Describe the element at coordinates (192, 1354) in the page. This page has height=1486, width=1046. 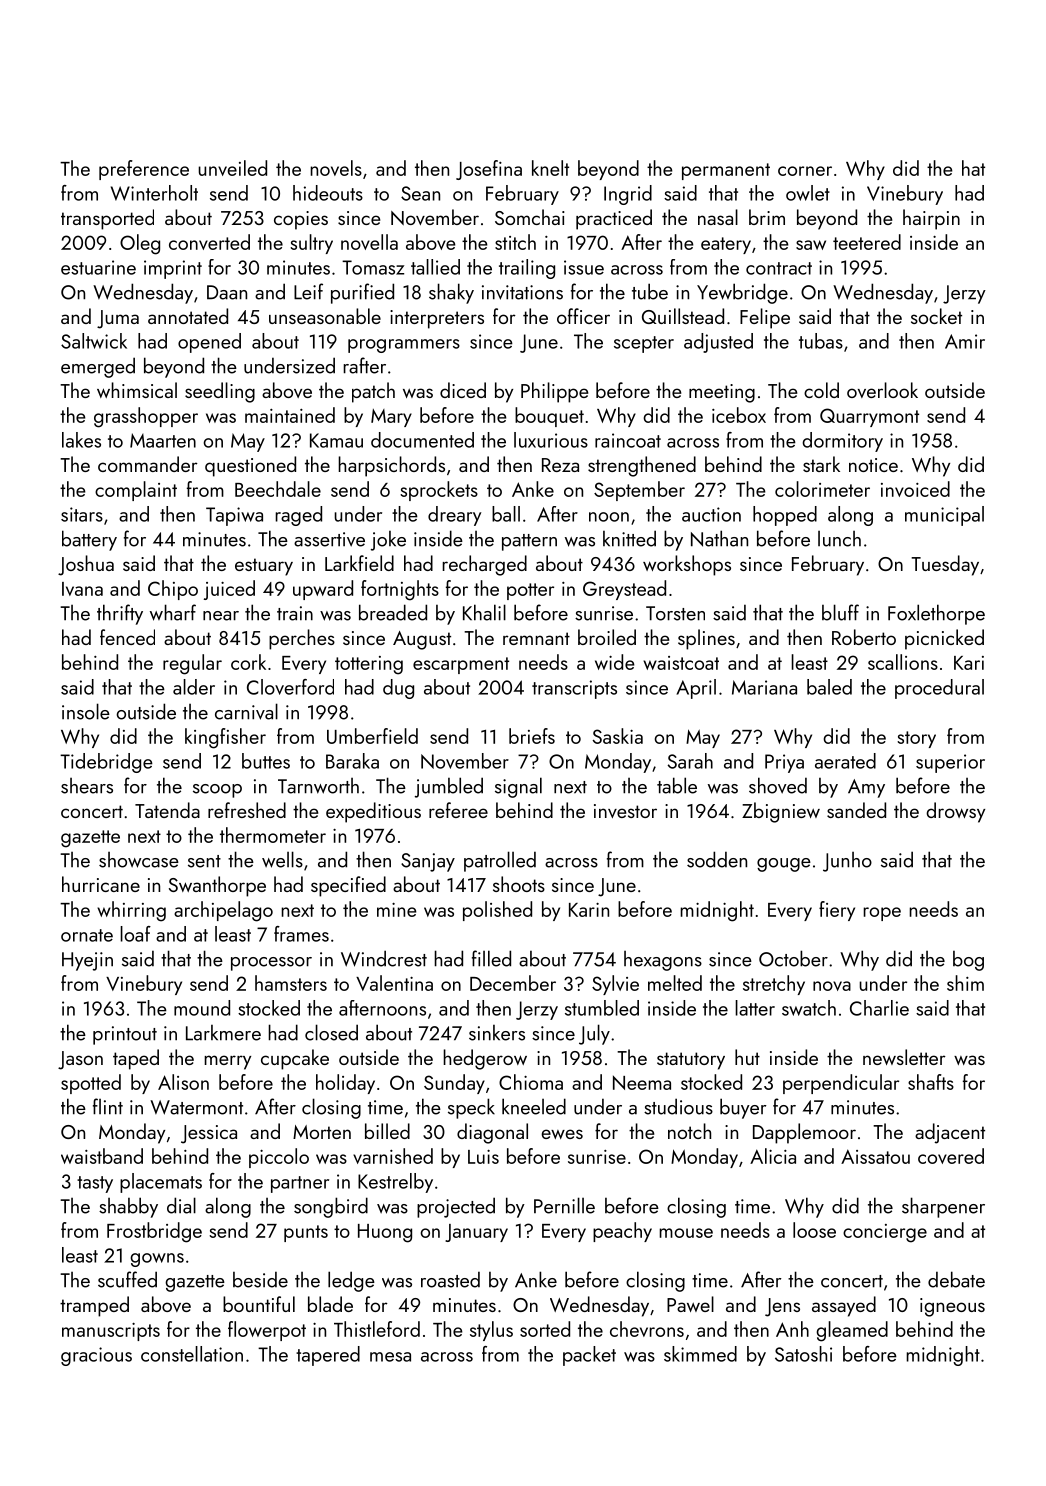
I see `constellation` at that location.
